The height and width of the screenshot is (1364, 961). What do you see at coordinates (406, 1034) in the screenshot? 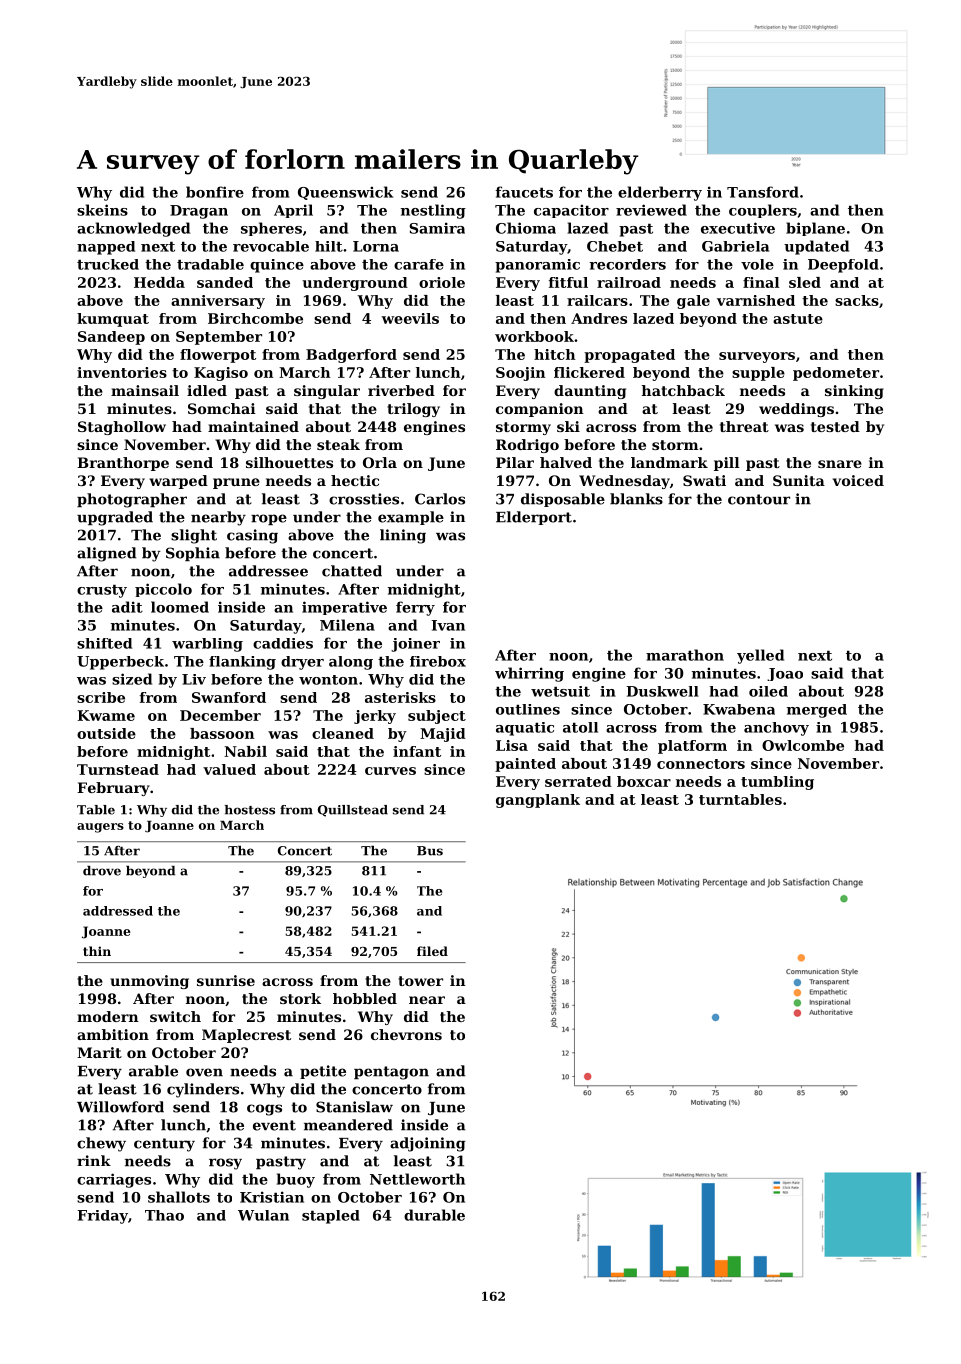
I see `chevrons` at bounding box center [406, 1034].
